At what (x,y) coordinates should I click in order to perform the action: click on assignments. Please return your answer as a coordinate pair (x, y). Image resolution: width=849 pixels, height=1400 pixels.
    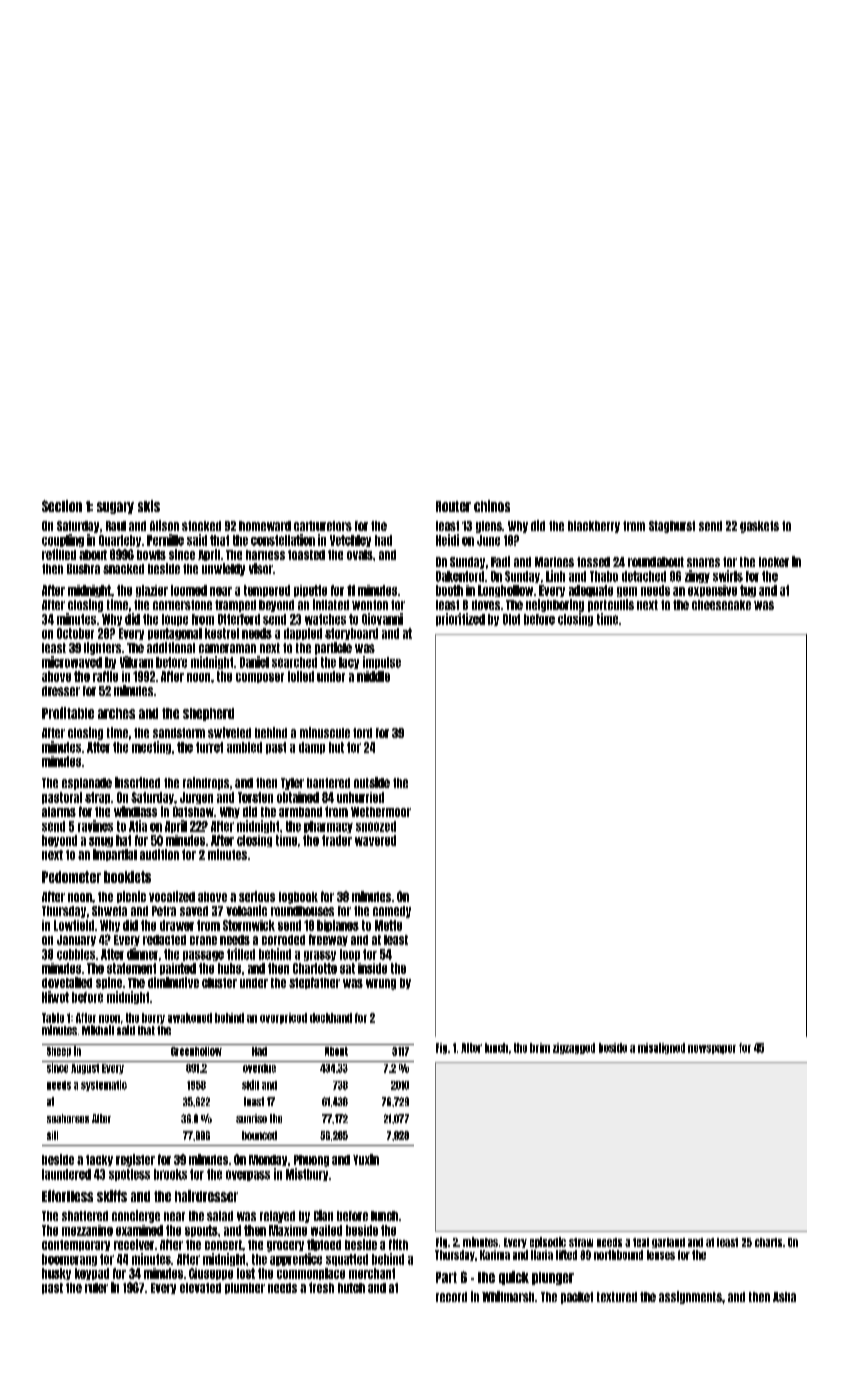
    Looking at the image, I should click on (690, 1297).
